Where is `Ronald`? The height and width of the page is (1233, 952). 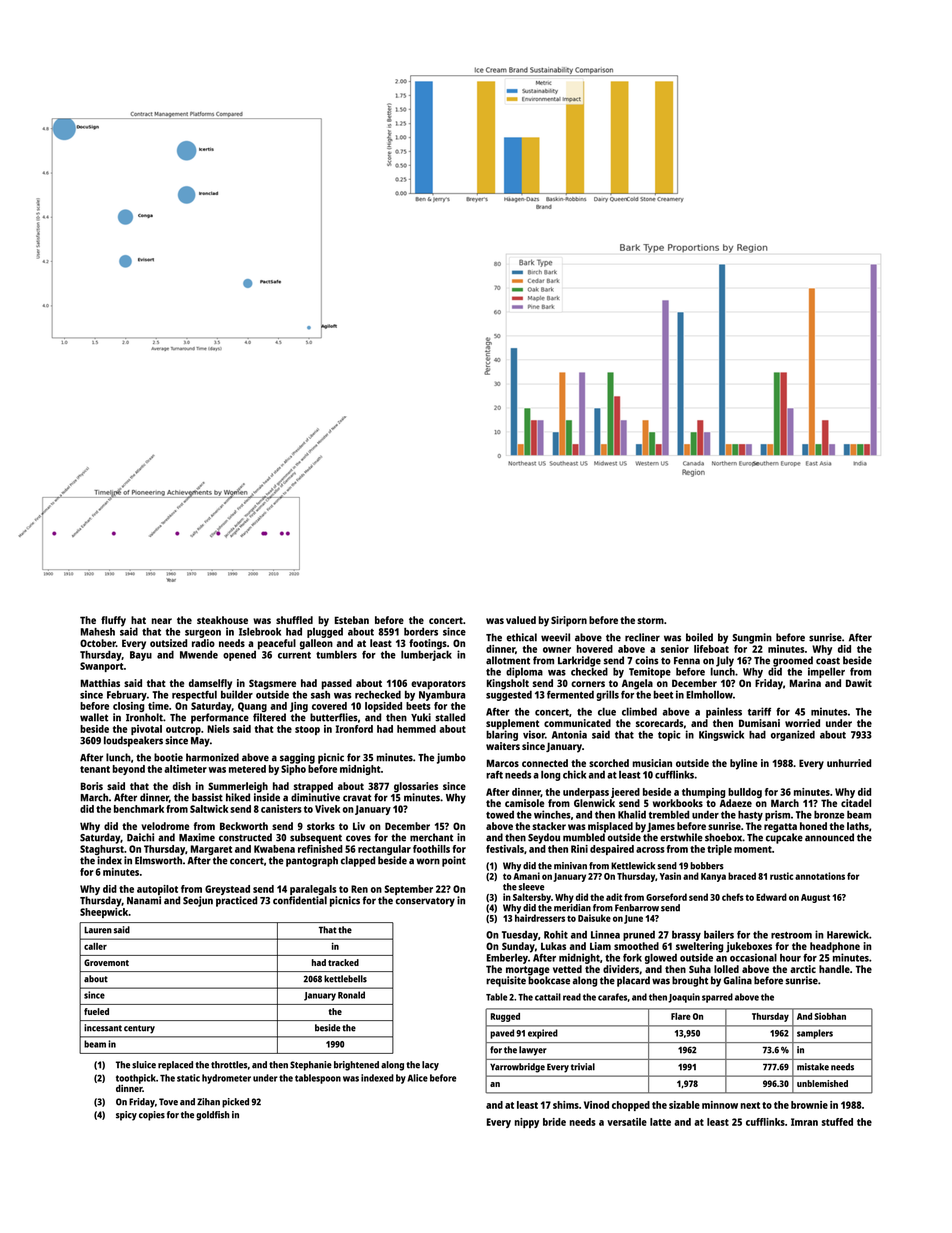 Ronald is located at coordinates (351, 995).
